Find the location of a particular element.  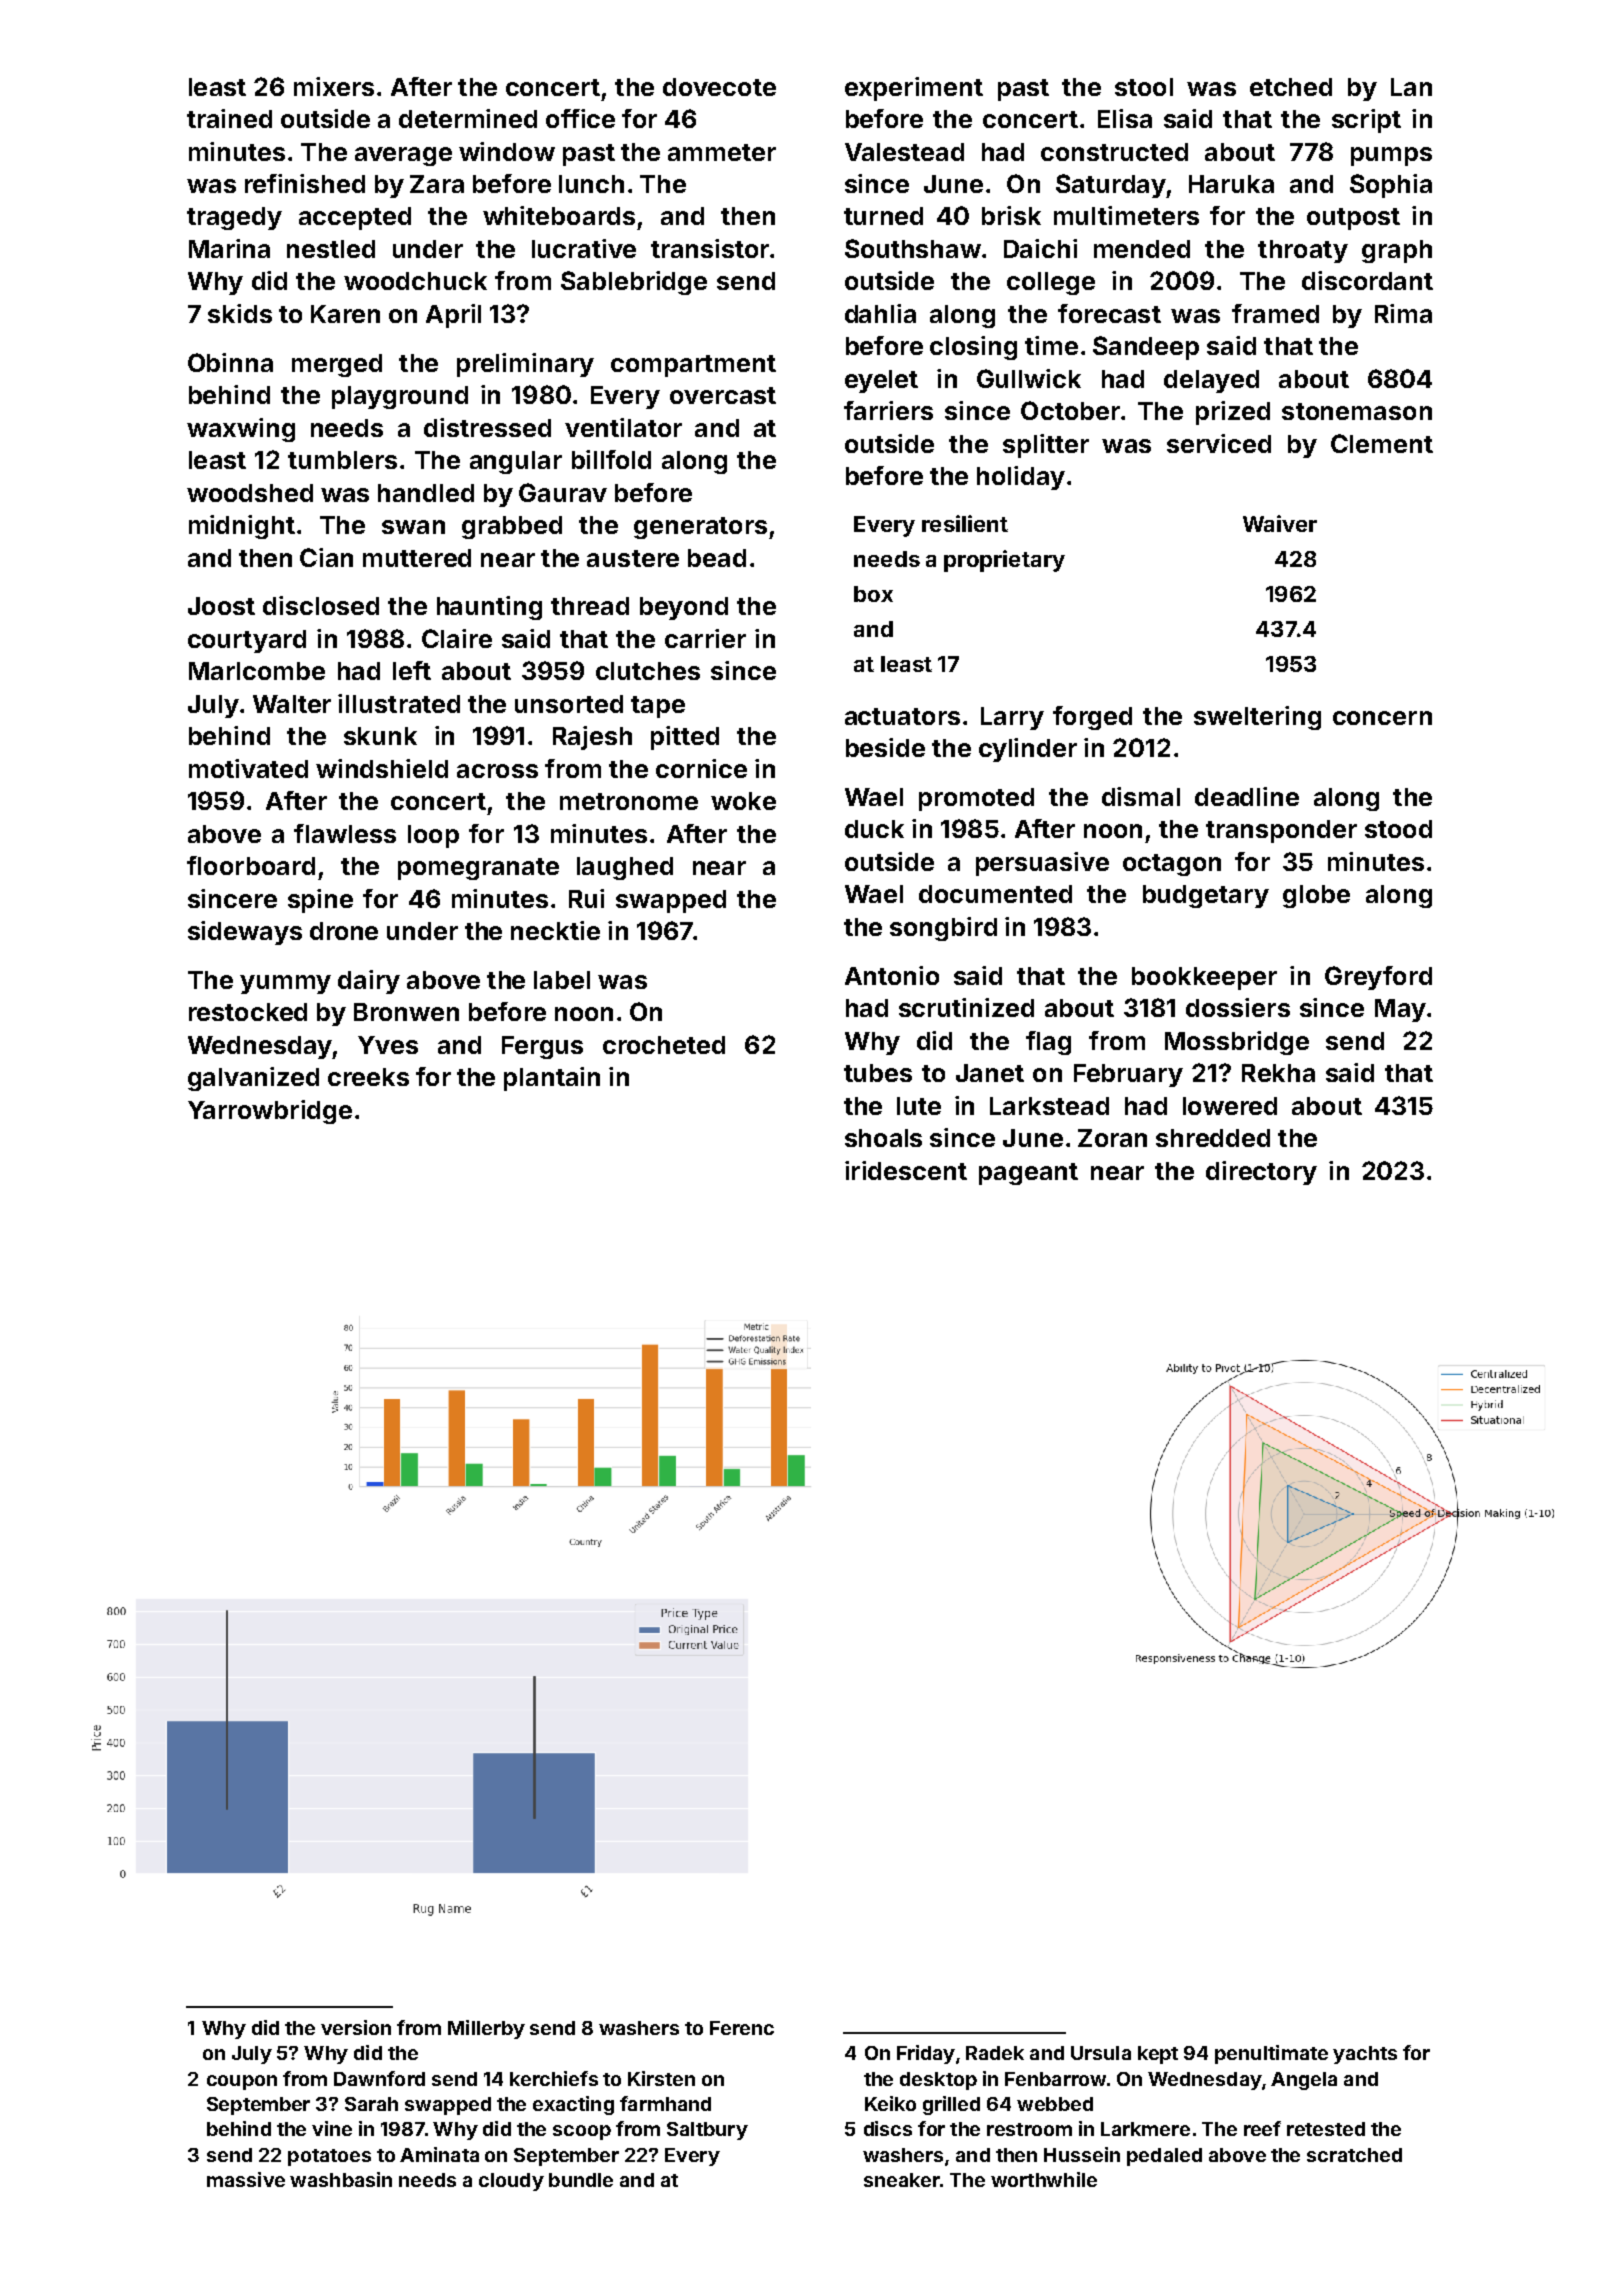

stool is located at coordinates (1144, 87).
